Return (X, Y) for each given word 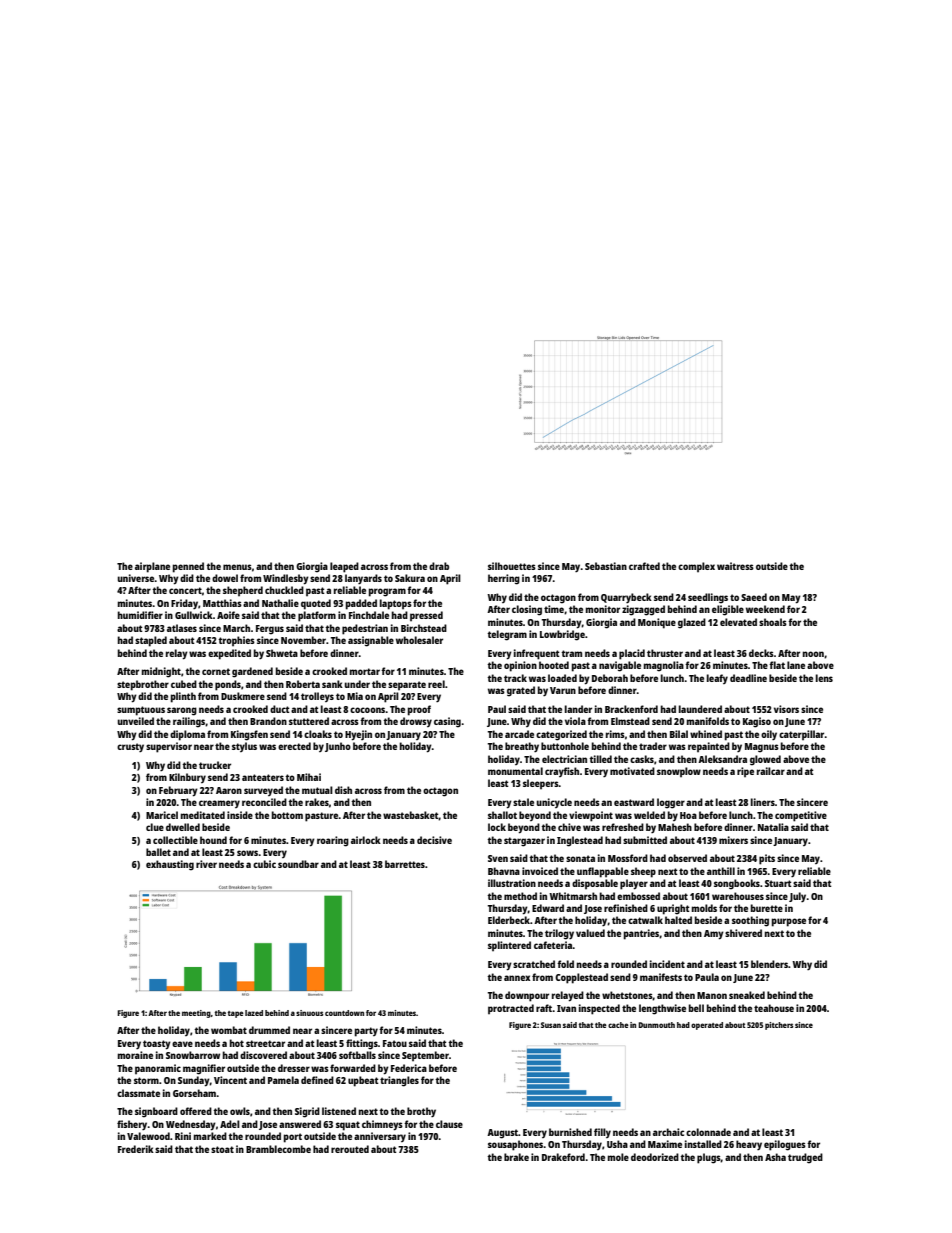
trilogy (559, 934)
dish (343, 790)
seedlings (708, 598)
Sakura (410, 578)
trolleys (317, 697)
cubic (264, 864)
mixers (733, 840)
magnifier (204, 1069)
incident (667, 964)
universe (136, 578)
